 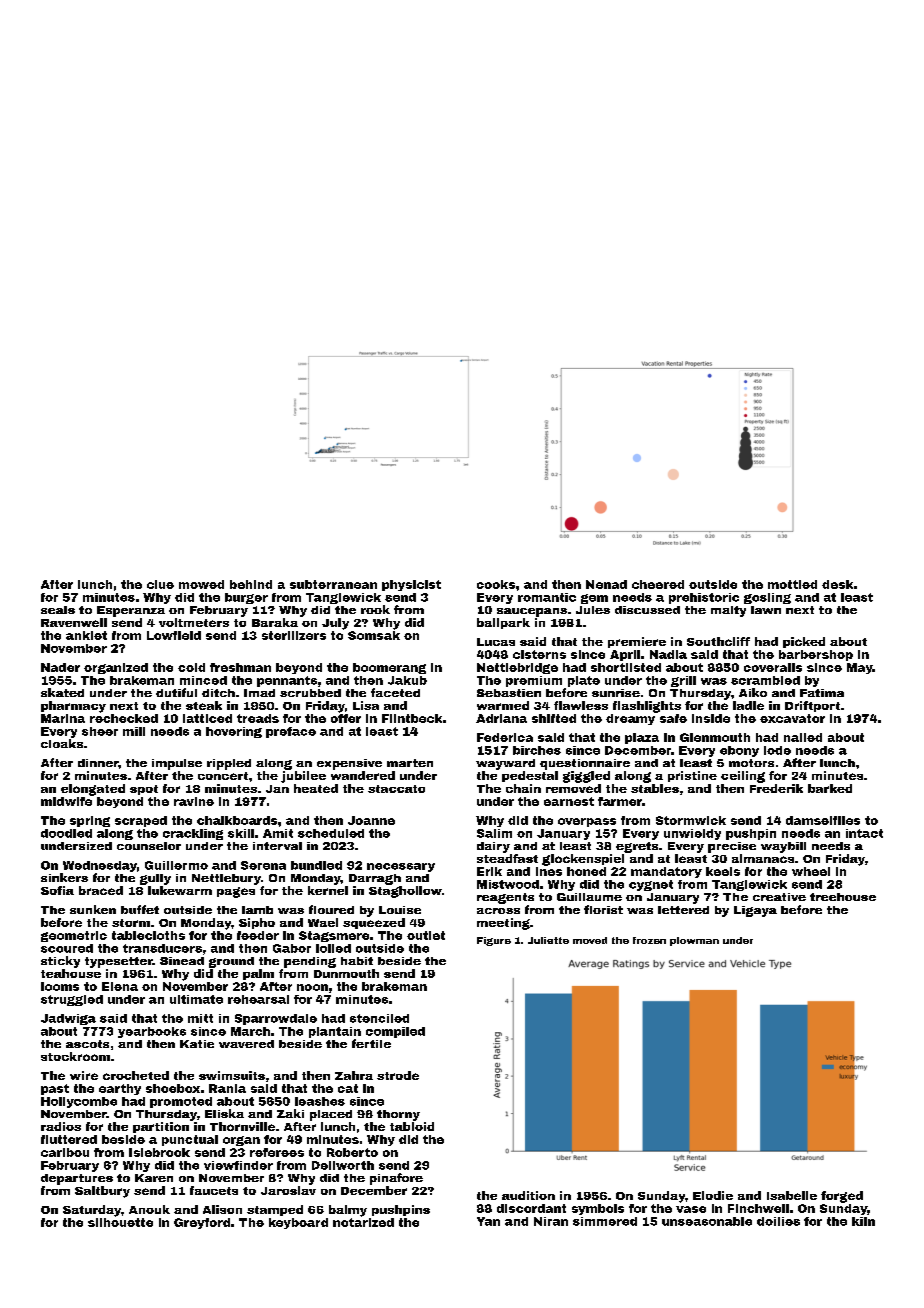 What do you see at coordinates (488, 1221) in the document?
I see `Yan` at bounding box center [488, 1221].
